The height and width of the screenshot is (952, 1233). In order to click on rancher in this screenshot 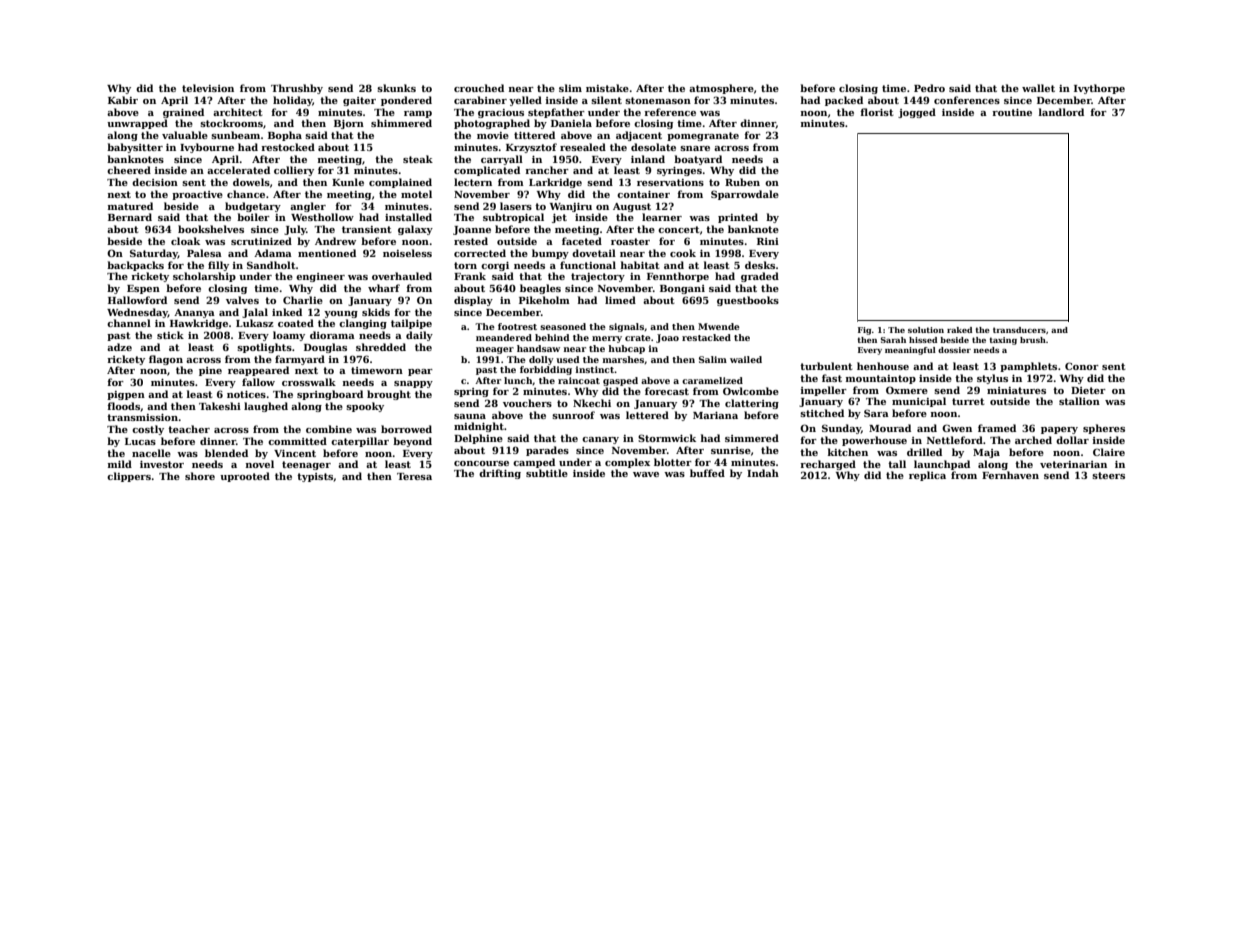, I will do `click(547, 170)`.
